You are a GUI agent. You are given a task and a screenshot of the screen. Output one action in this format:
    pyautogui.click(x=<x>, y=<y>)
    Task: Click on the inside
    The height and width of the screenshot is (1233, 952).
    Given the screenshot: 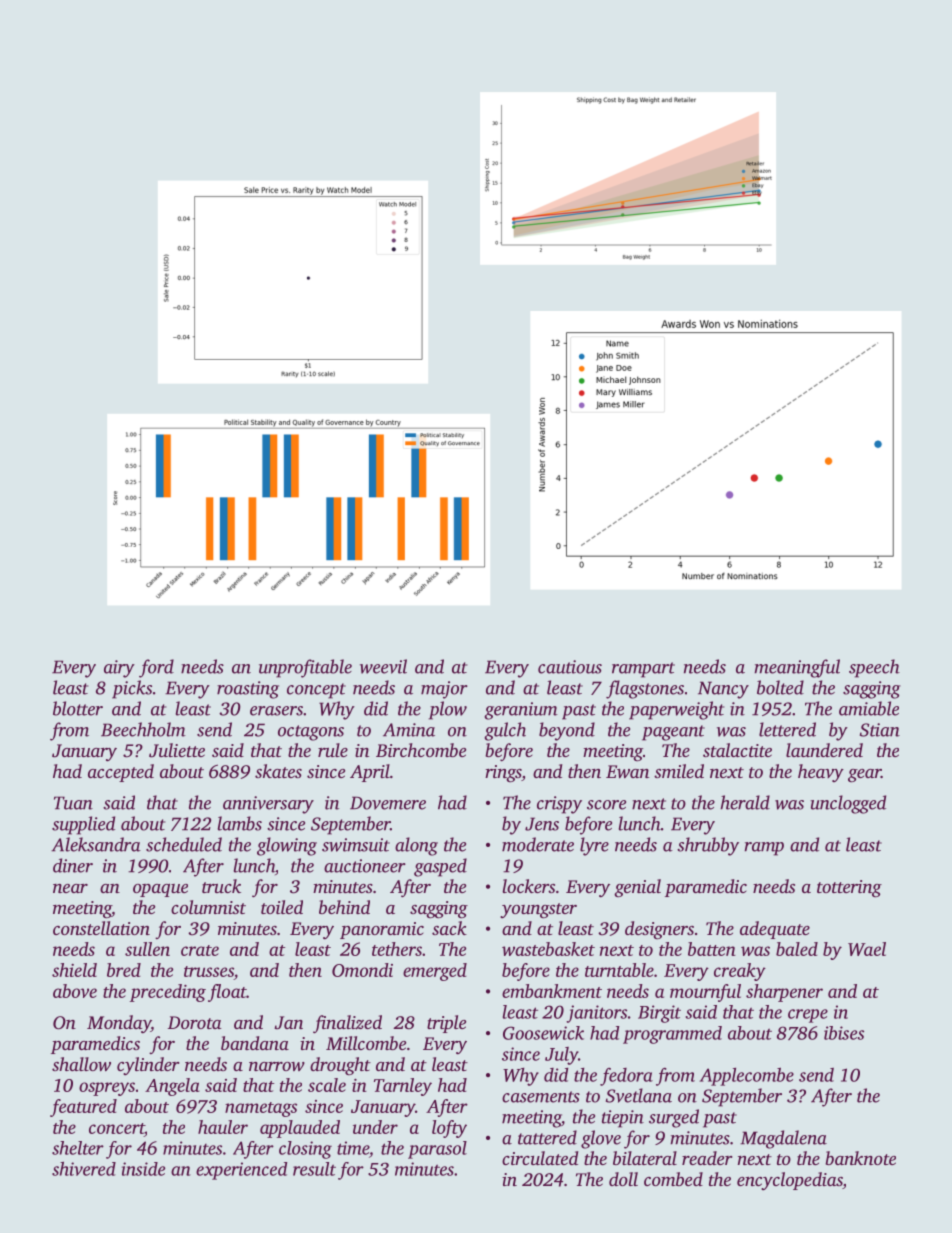 What is the action you would take?
    pyautogui.click(x=143, y=1169)
